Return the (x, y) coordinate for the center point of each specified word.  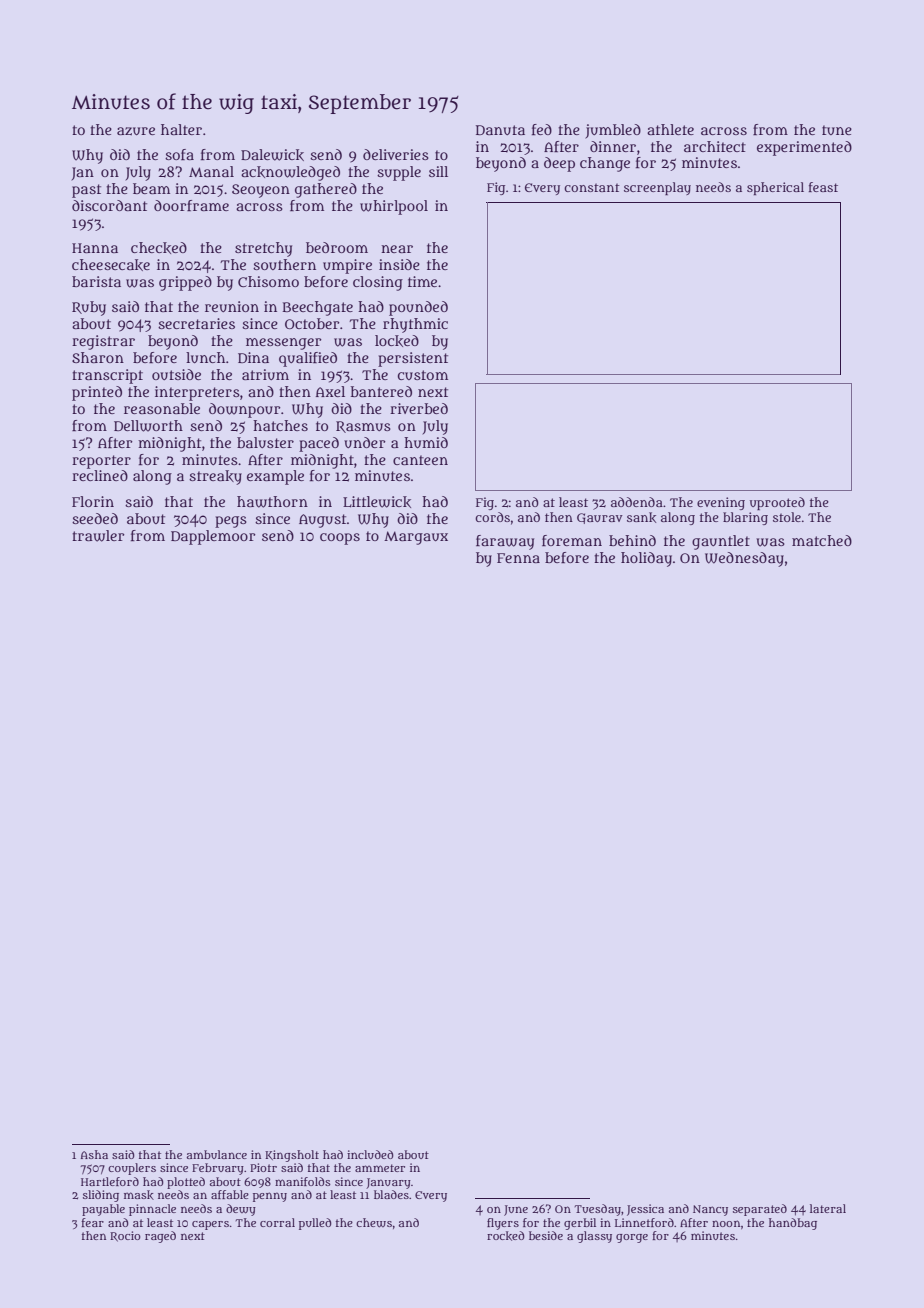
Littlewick (377, 502)
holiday (646, 559)
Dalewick (272, 155)
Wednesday (744, 559)
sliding (101, 1196)
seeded (95, 518)
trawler (98, 536)
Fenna (518, 558)
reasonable (162, 408)
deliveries (396, 154)
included (370, 1154)
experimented (804, 148)
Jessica (645, 1210)
